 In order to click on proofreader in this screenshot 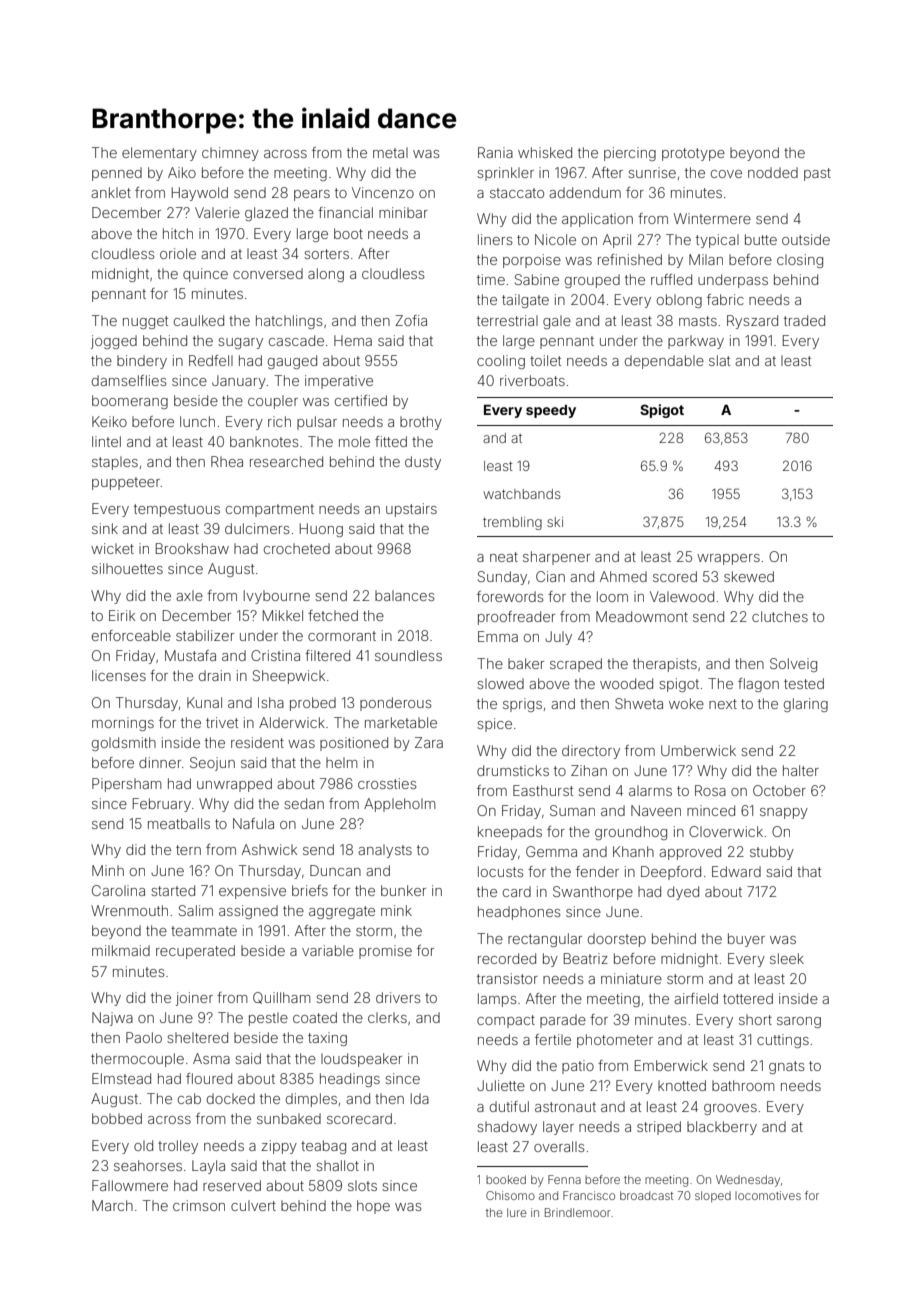, I will do `click(516, 618)`.
